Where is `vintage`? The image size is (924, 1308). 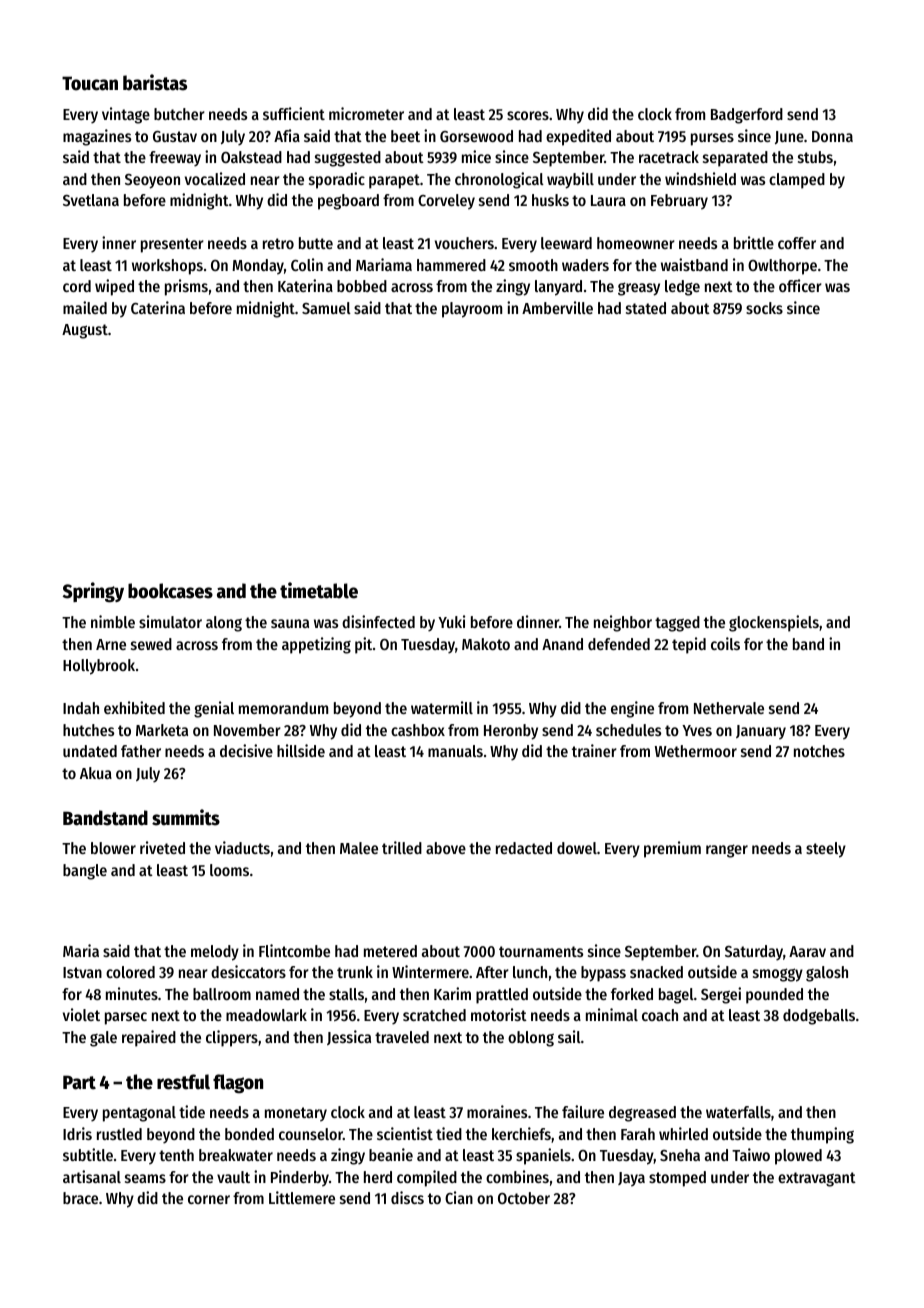 vintage is located at coordinates (126, 115).
